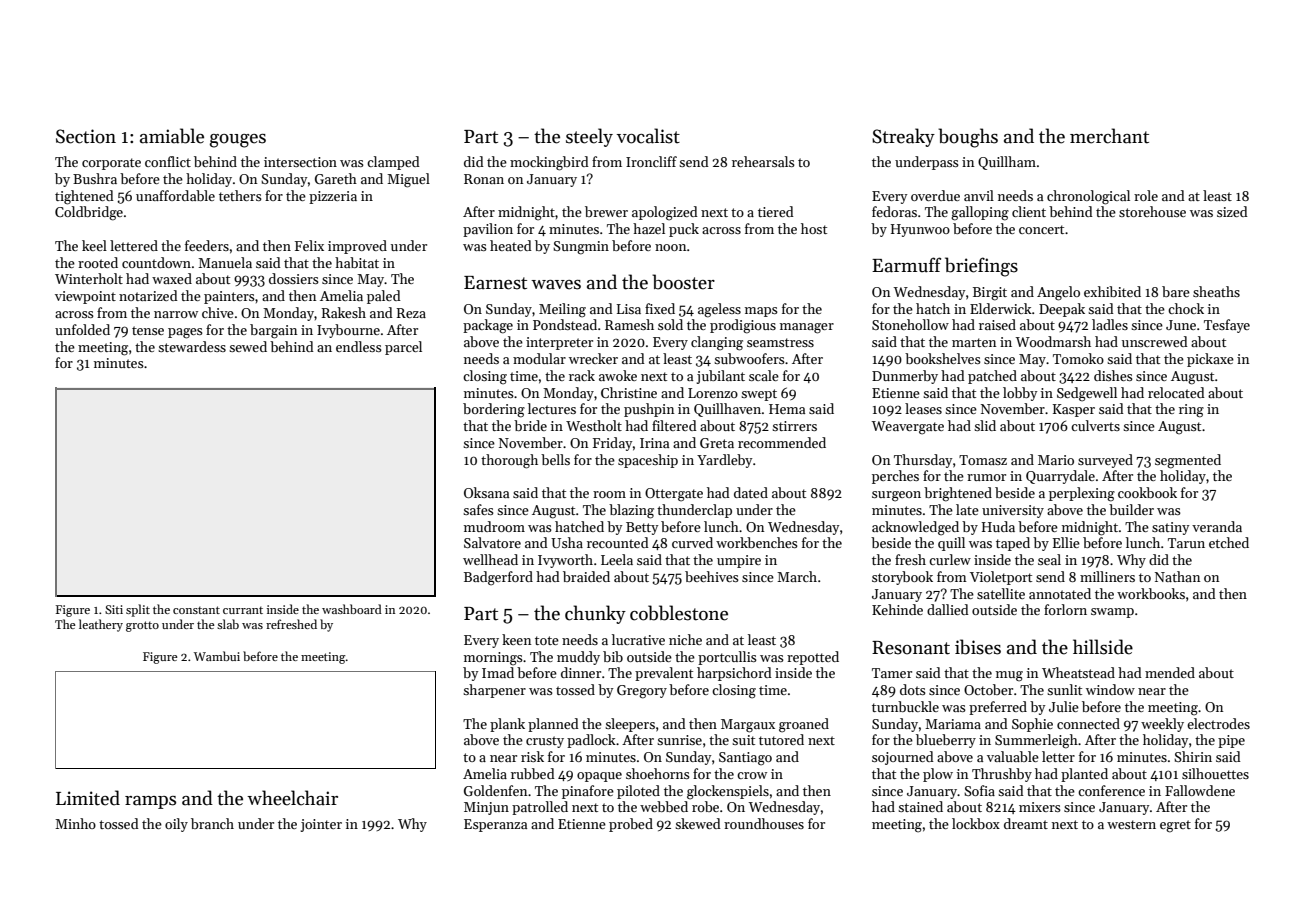 Image resolution: width=1308 pixels, height=924 pixels. Describe the element at coordinates (968, 138) in the screenshot. I see `boughs` at that location.
